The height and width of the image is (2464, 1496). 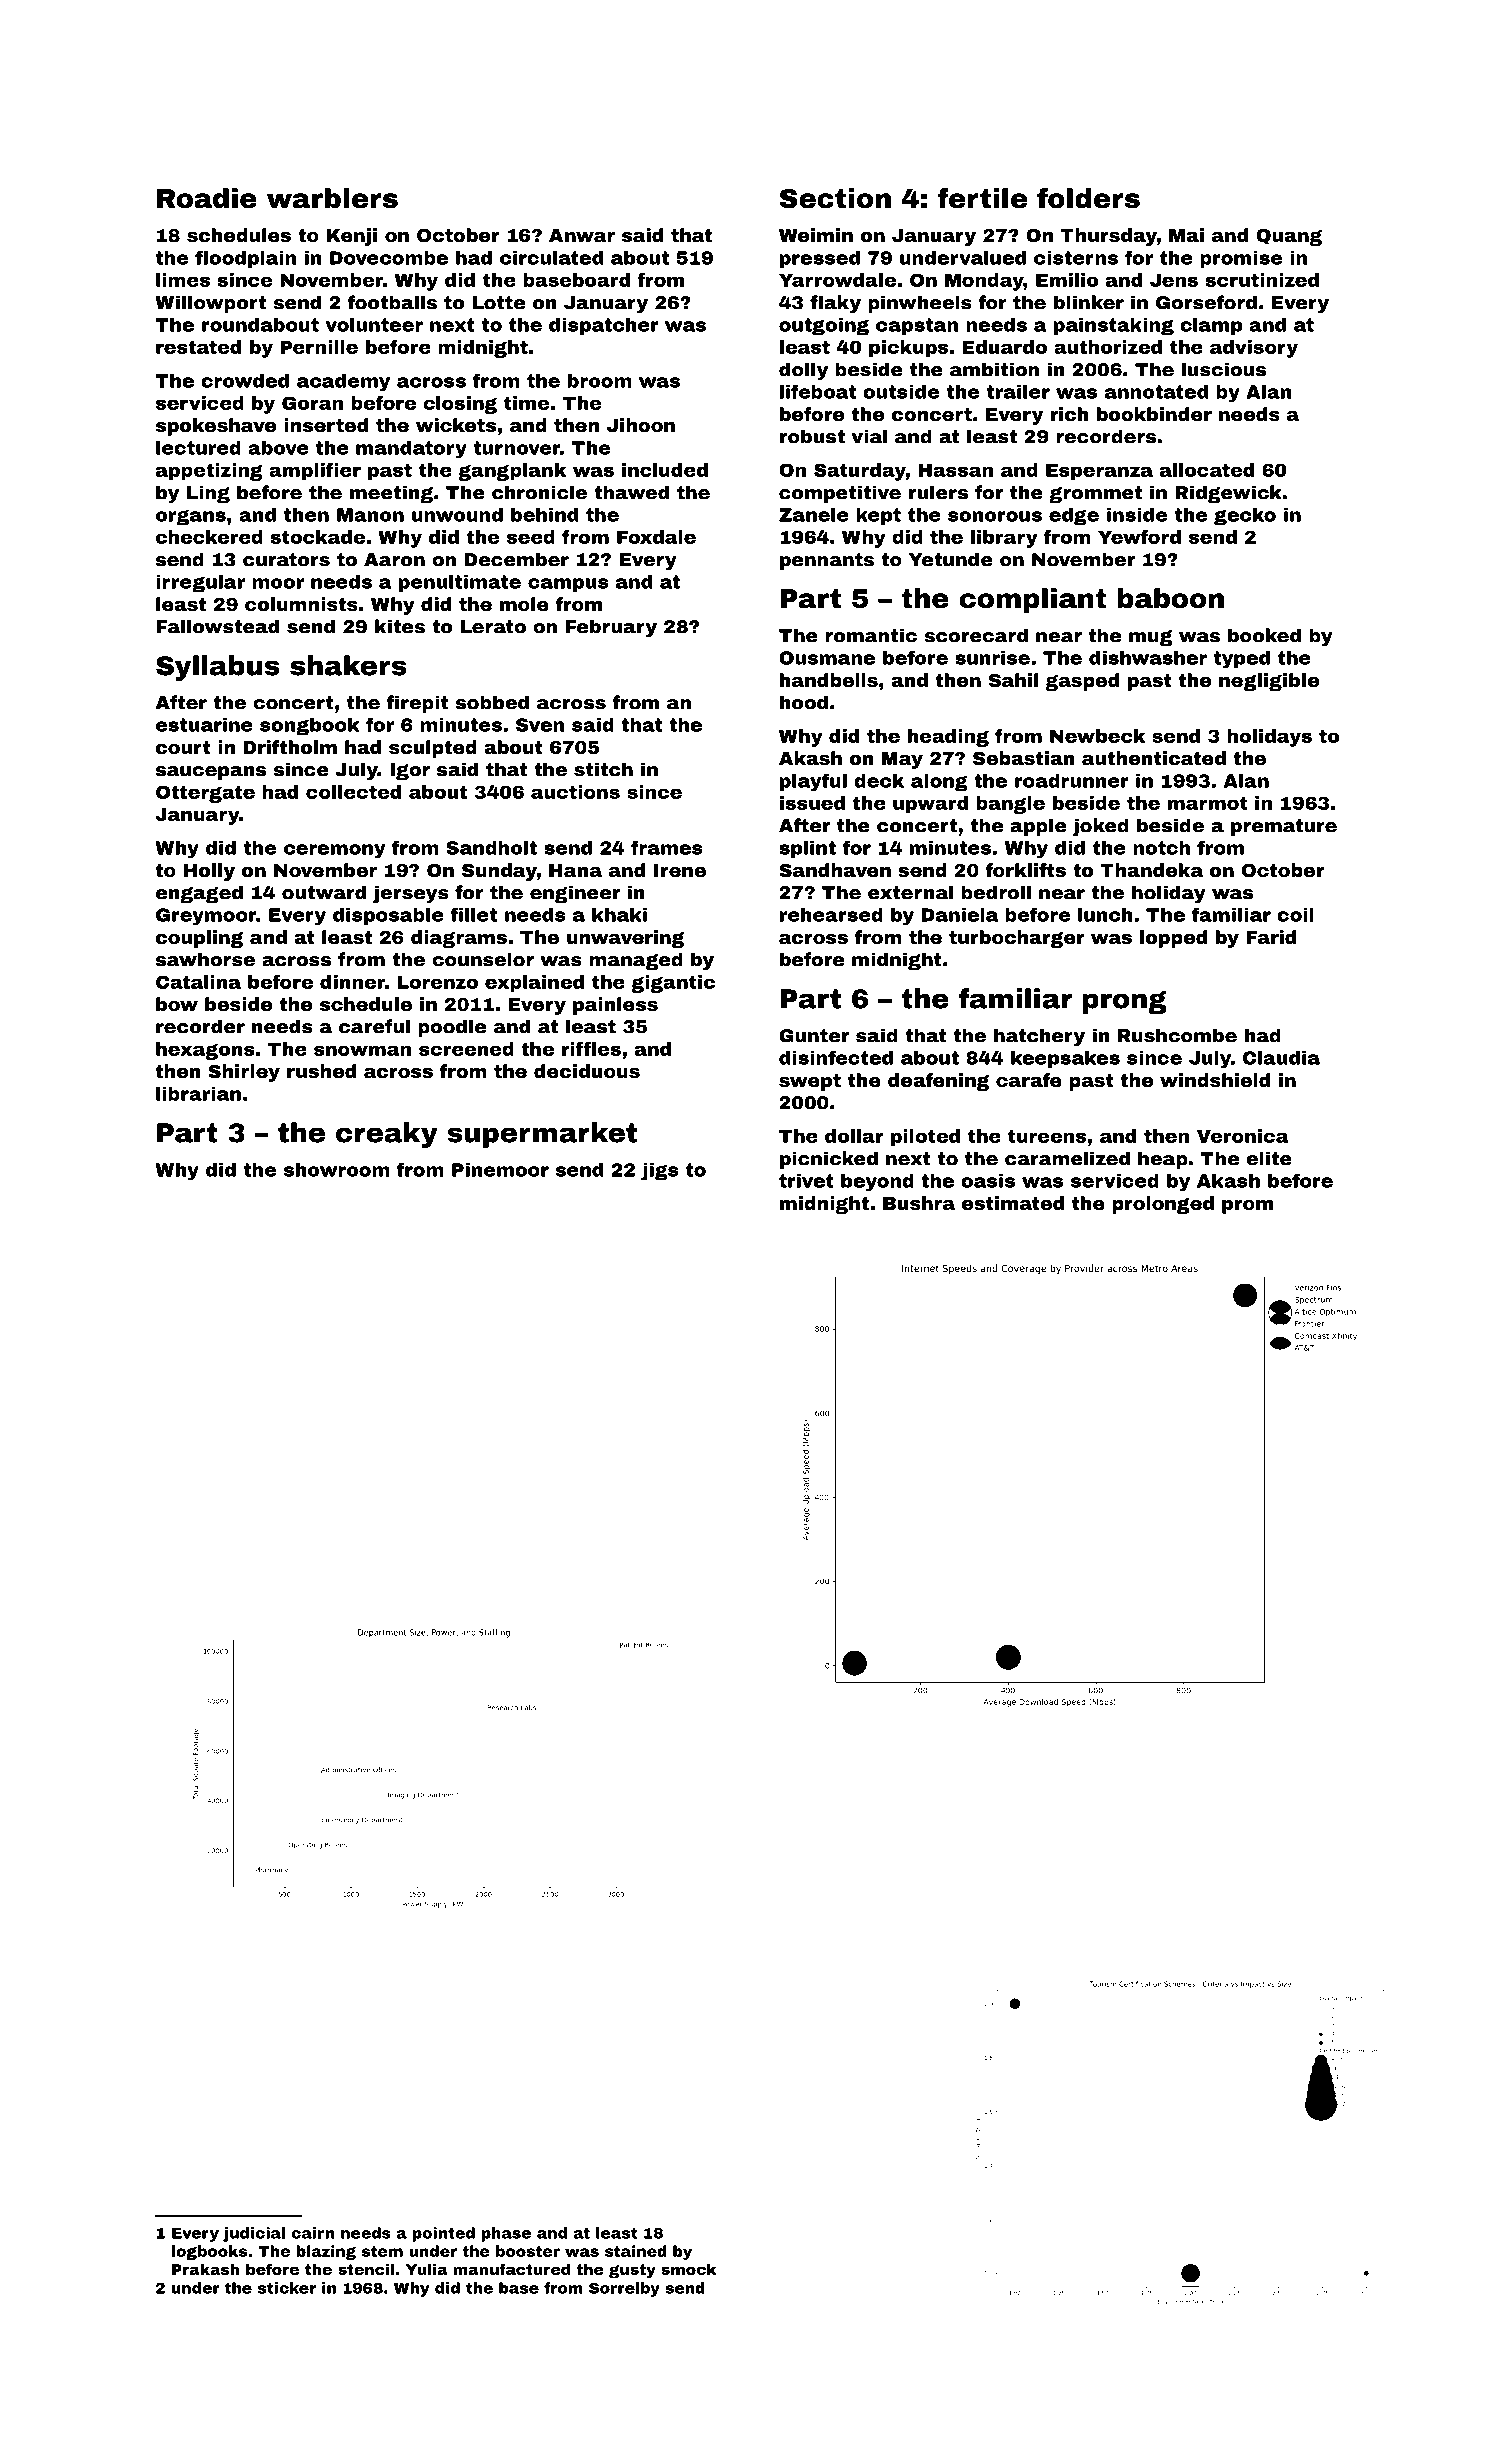 What do you see at coordinates (1289, 237) in the image?
I see `Quang` at bounding box center [1289, 237].
